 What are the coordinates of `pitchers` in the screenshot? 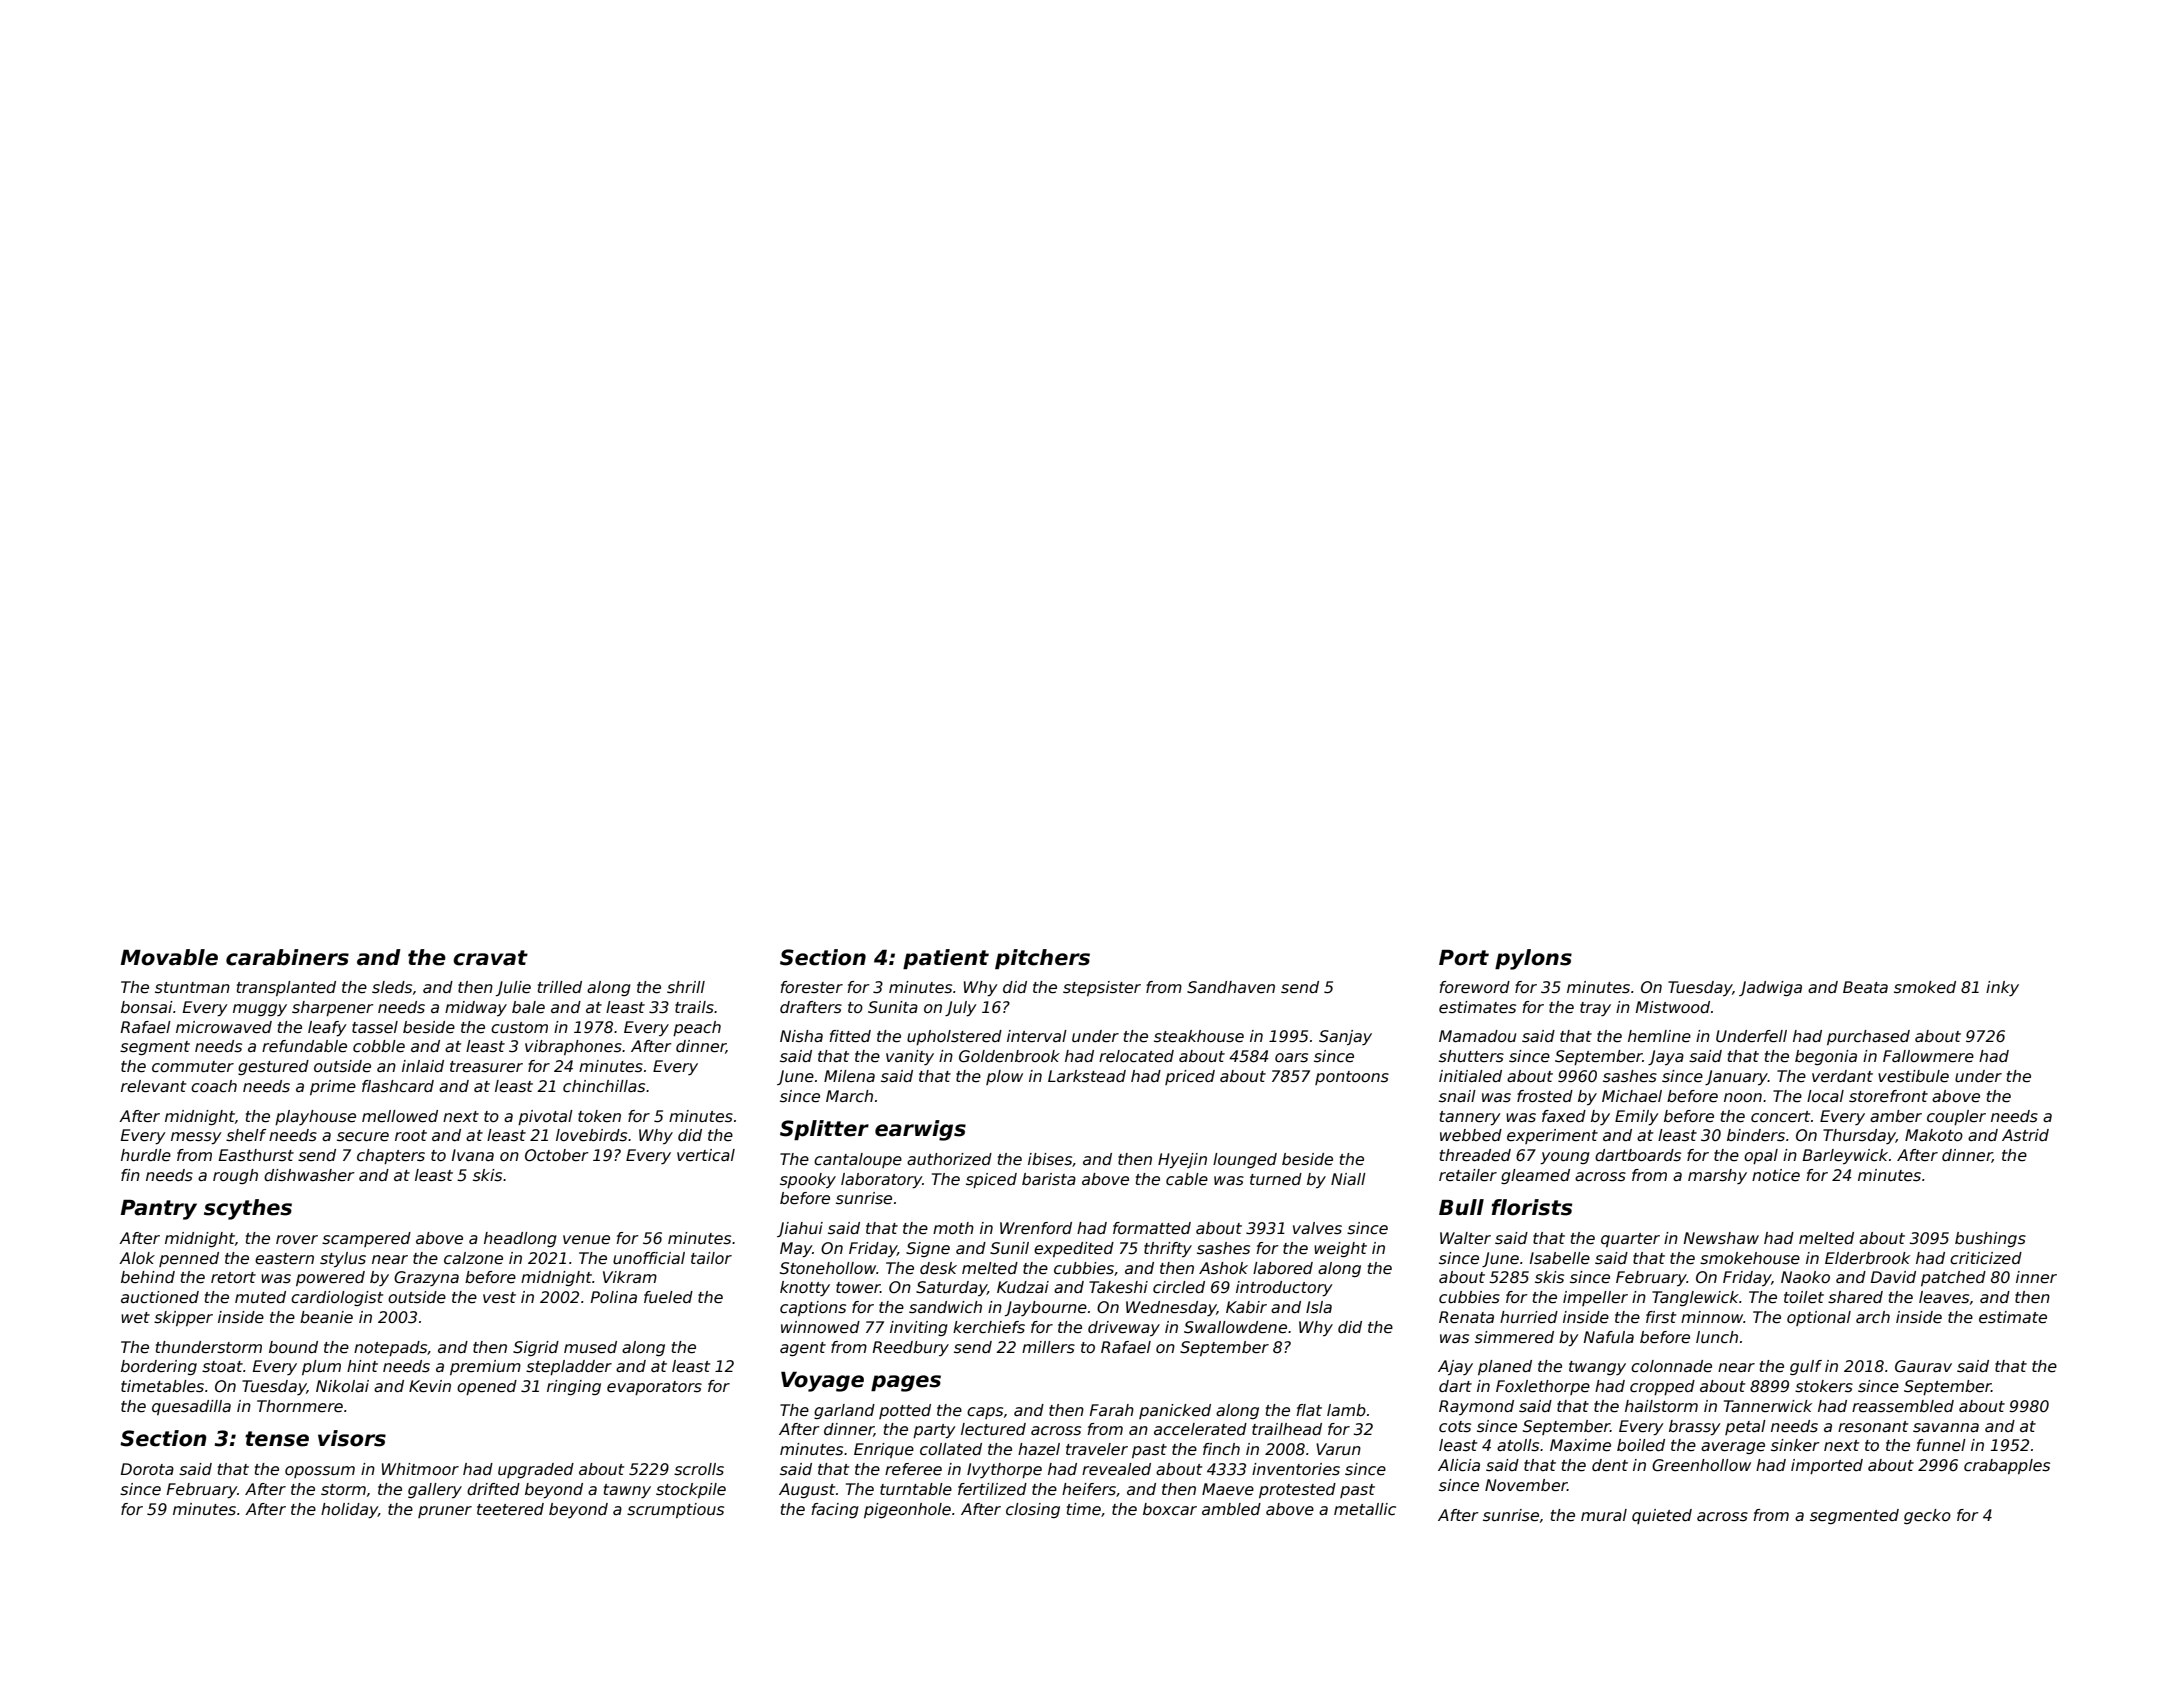 It's located at (1042, 959).
